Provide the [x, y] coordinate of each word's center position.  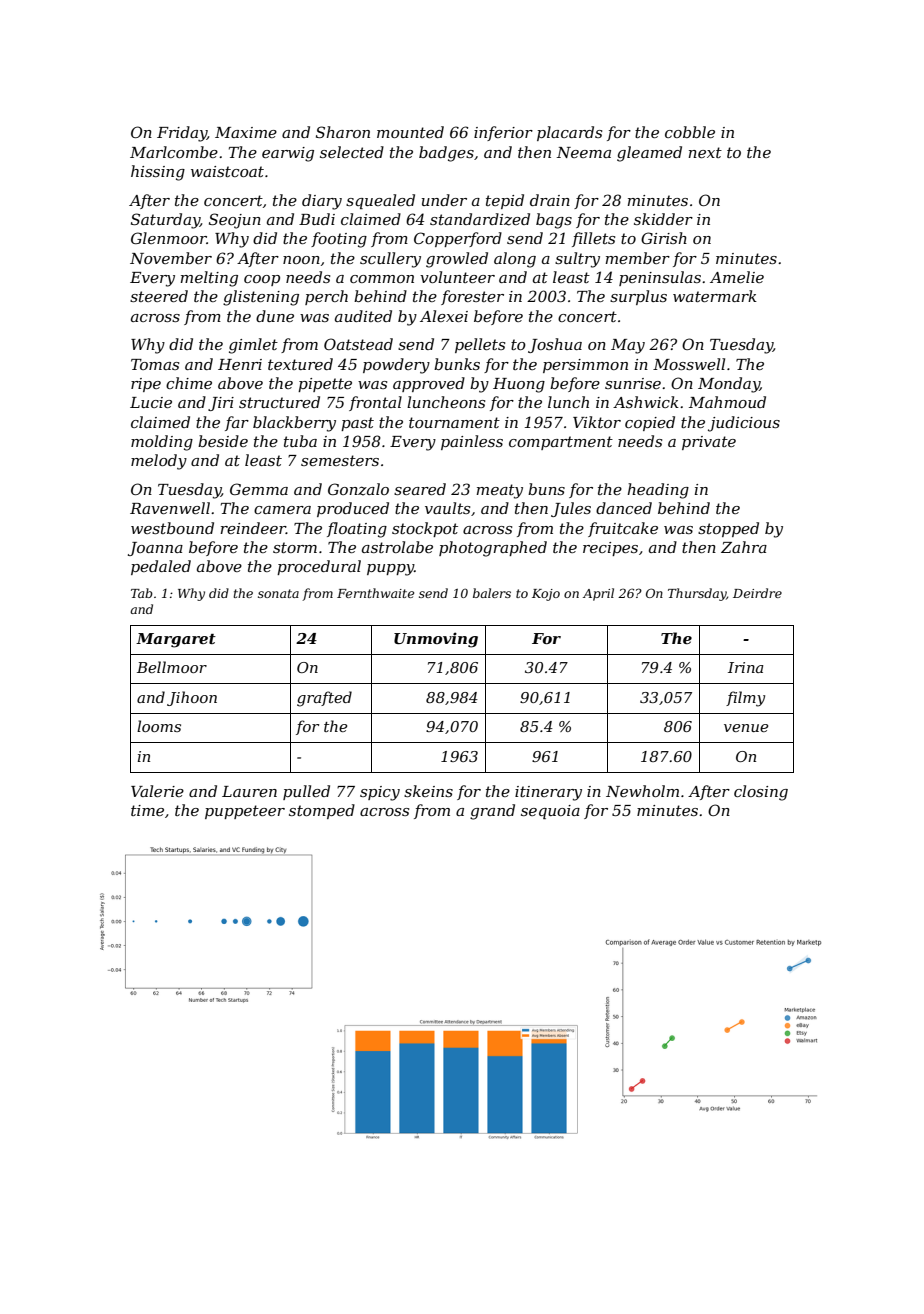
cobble [690, 132]
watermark [715, 296]
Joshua [555, 345]
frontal [375, 403]
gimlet [253, 346]
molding [162, 443]
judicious [744, 424]
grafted [324, 699]
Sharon [343, 132]
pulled [306, 792]
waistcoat [227, 171]
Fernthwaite [375, 593]
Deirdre [757, 593]
